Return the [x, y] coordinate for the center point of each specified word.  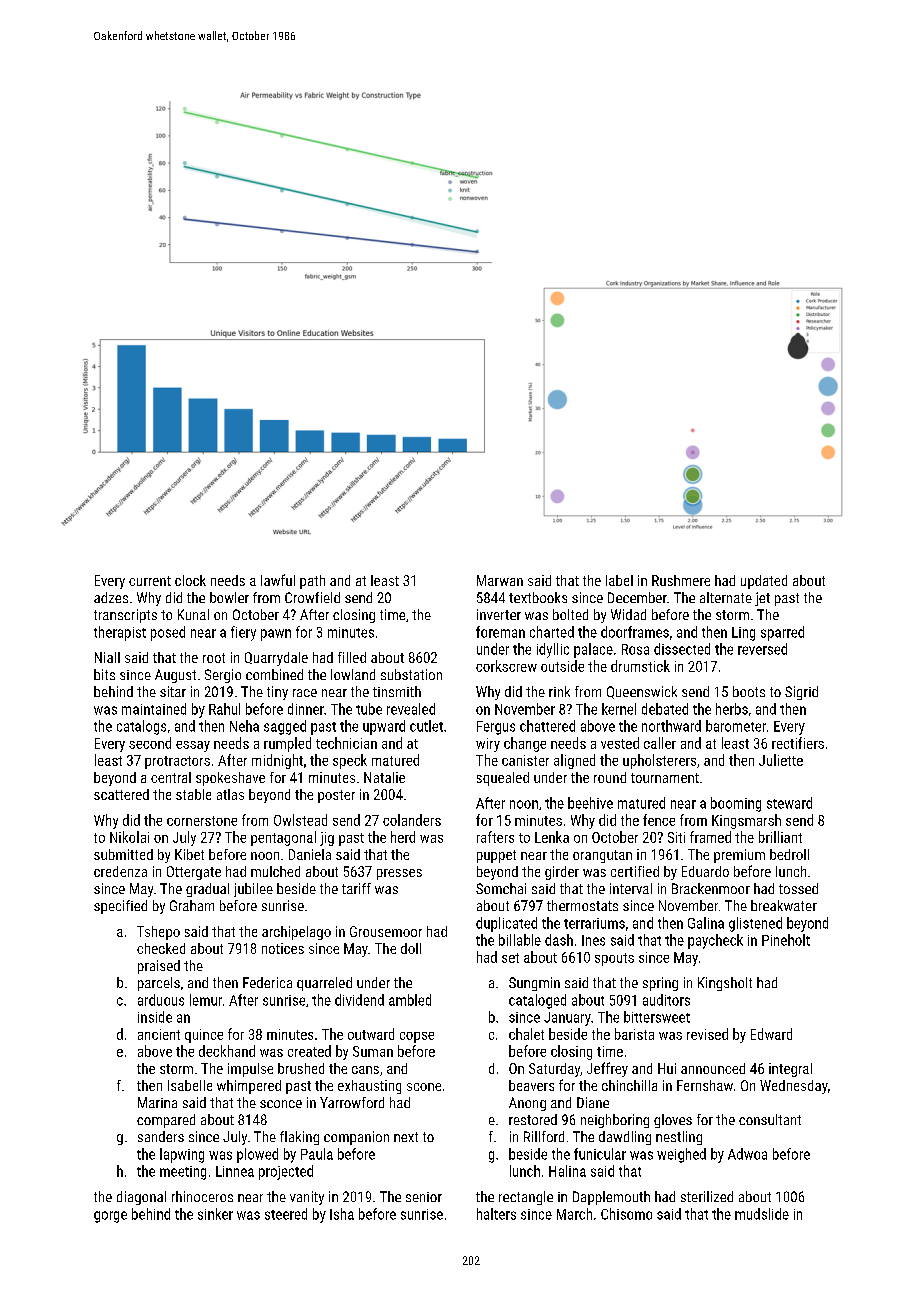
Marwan [500, 580]
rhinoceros [202, 1196]
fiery [243, 633]
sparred [782, 633]
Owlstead [300, 820]
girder [562, 873]
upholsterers [659, 761]
